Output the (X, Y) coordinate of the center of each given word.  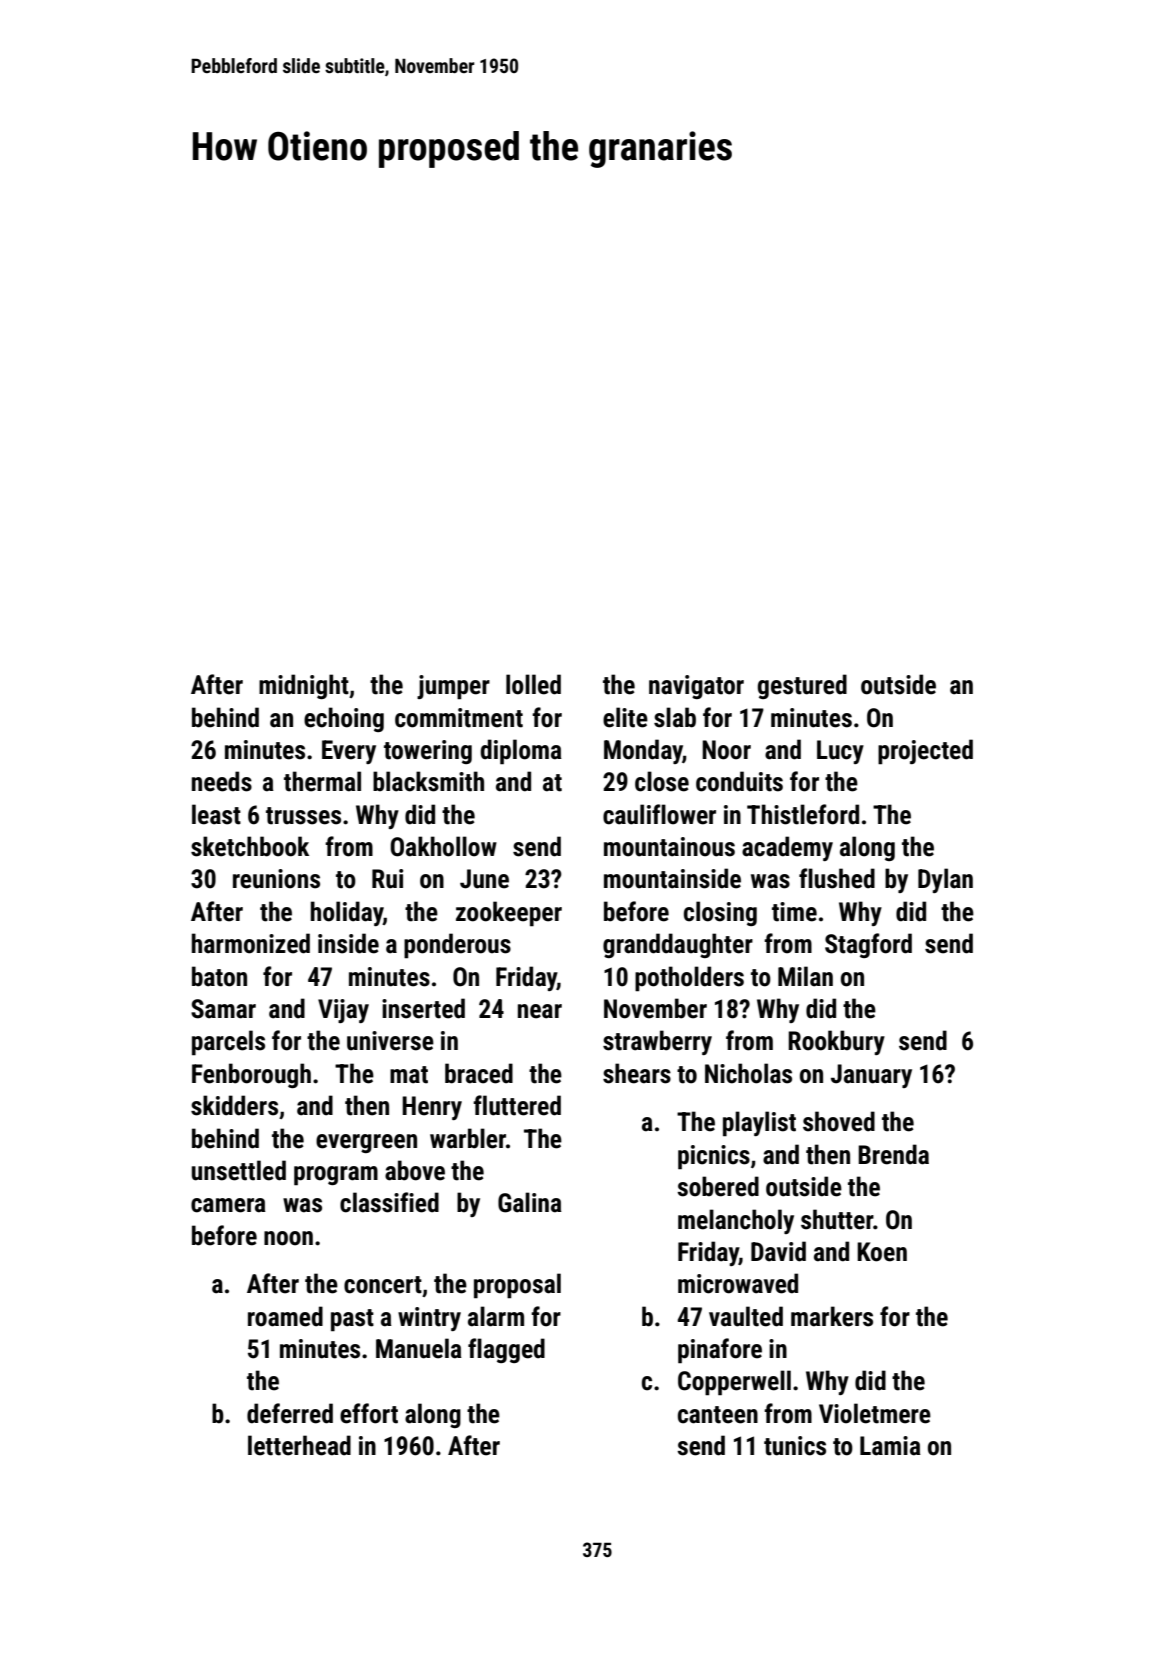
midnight (304, 686)
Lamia (890, 1446)
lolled (533, 684)
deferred (290, 1413)
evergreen (366, 1143)
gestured (802, 686)
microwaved (738, 1283)
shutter (837, 1219)
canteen (718, 1415)
